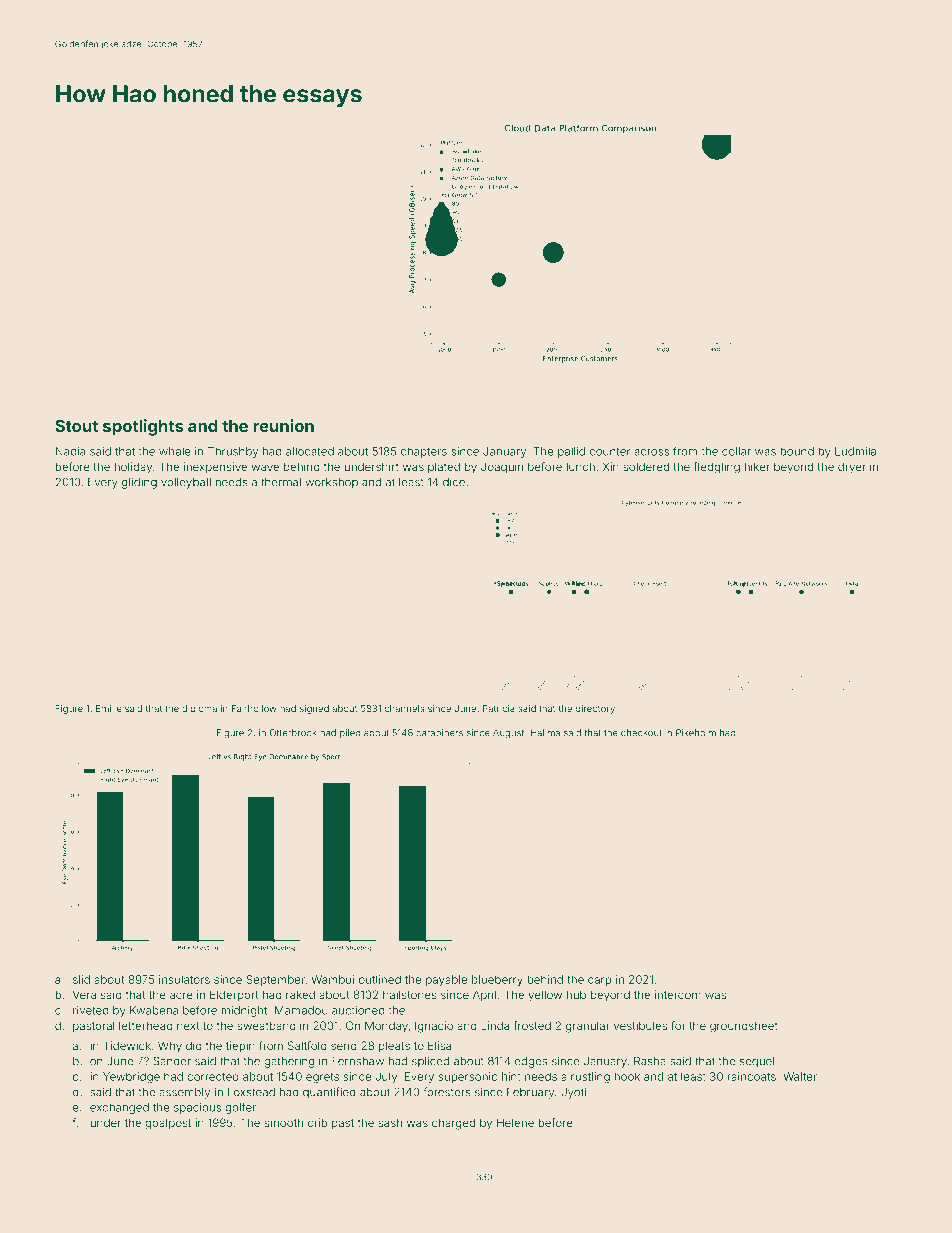 This page has width=952, height=1233. I want to click on slid, so click(81, 979).
